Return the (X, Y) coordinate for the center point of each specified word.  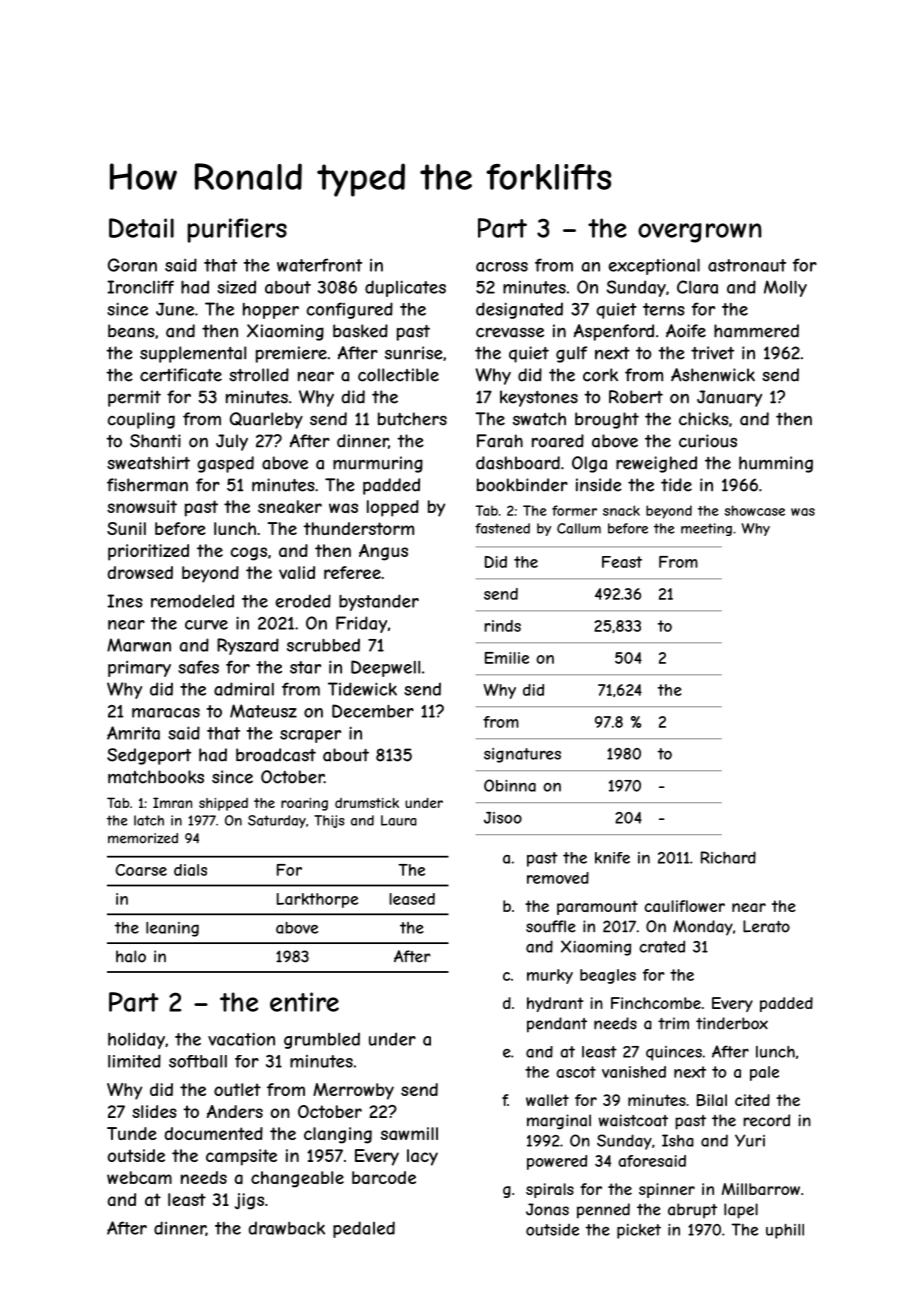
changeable (297, 1179)
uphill (785, 1231)
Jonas (547, 1209)
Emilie (507, 658)
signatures (522, 755)
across (502, 267)
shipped (223, 804)
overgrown (700, 233)
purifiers (237, 230)
